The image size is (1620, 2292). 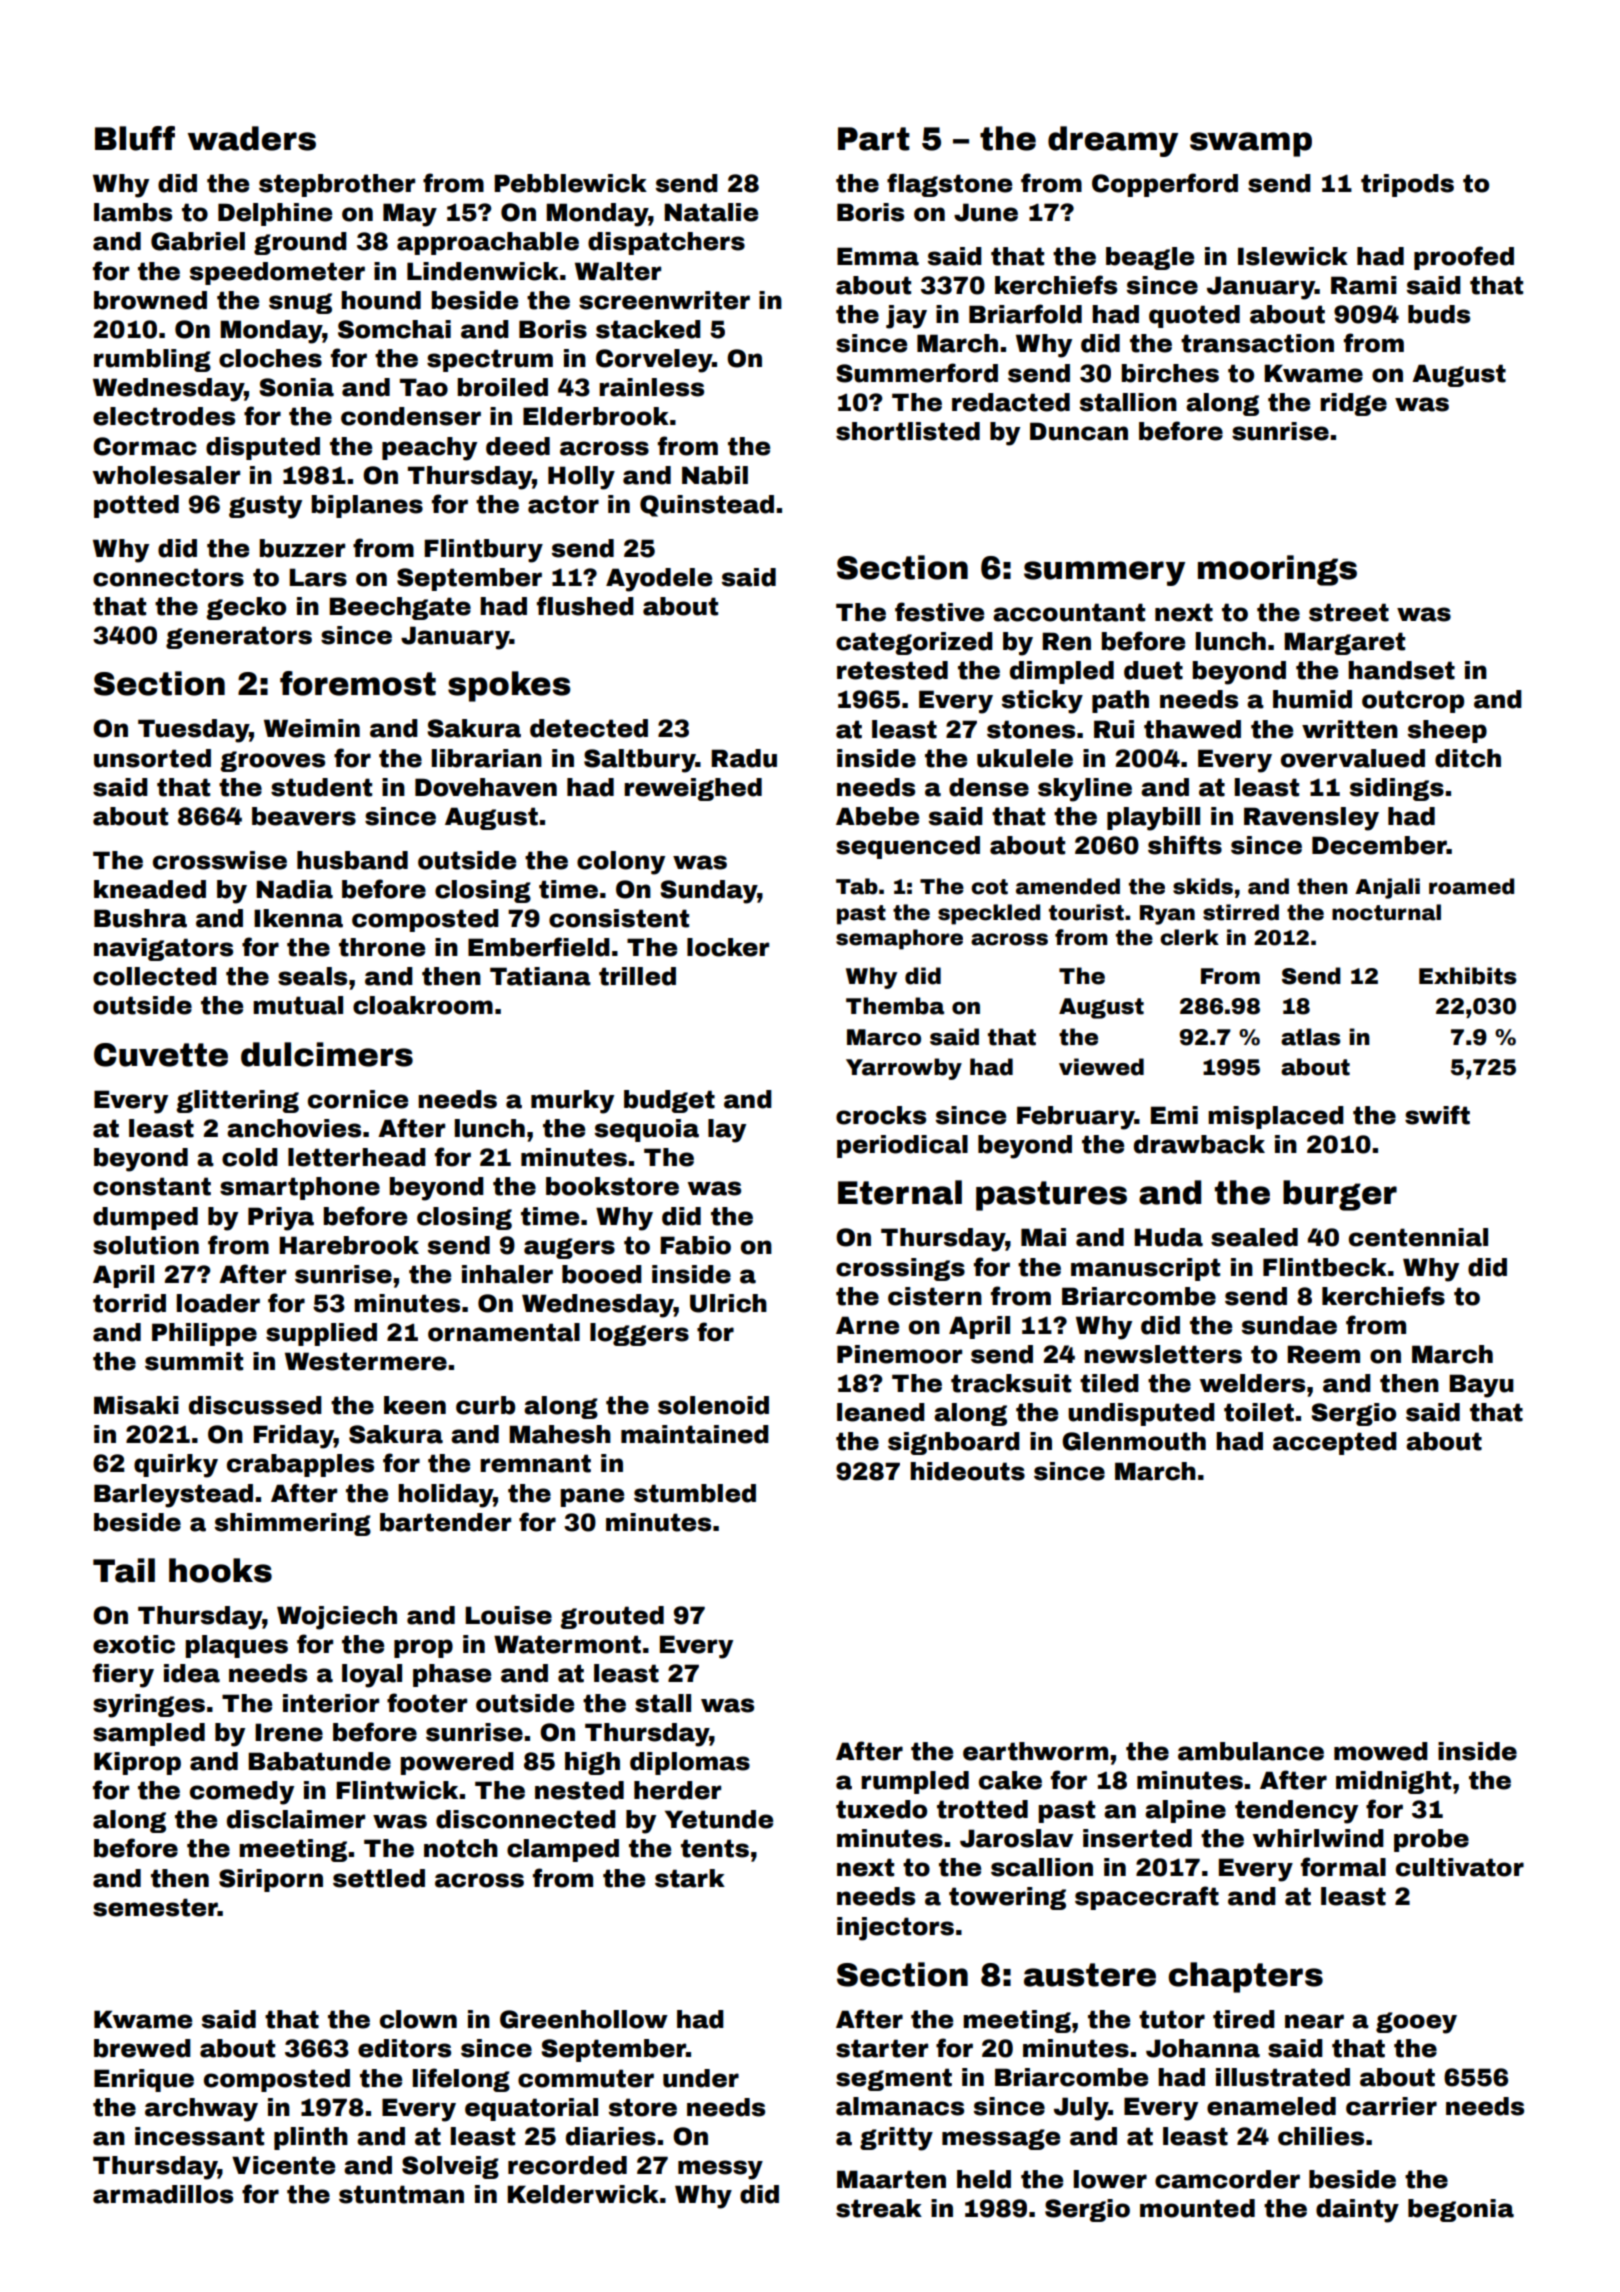 What do you see at coordinates (193, 731) in the image?
I see `Tuesday` at bounding box center [193, 731].
